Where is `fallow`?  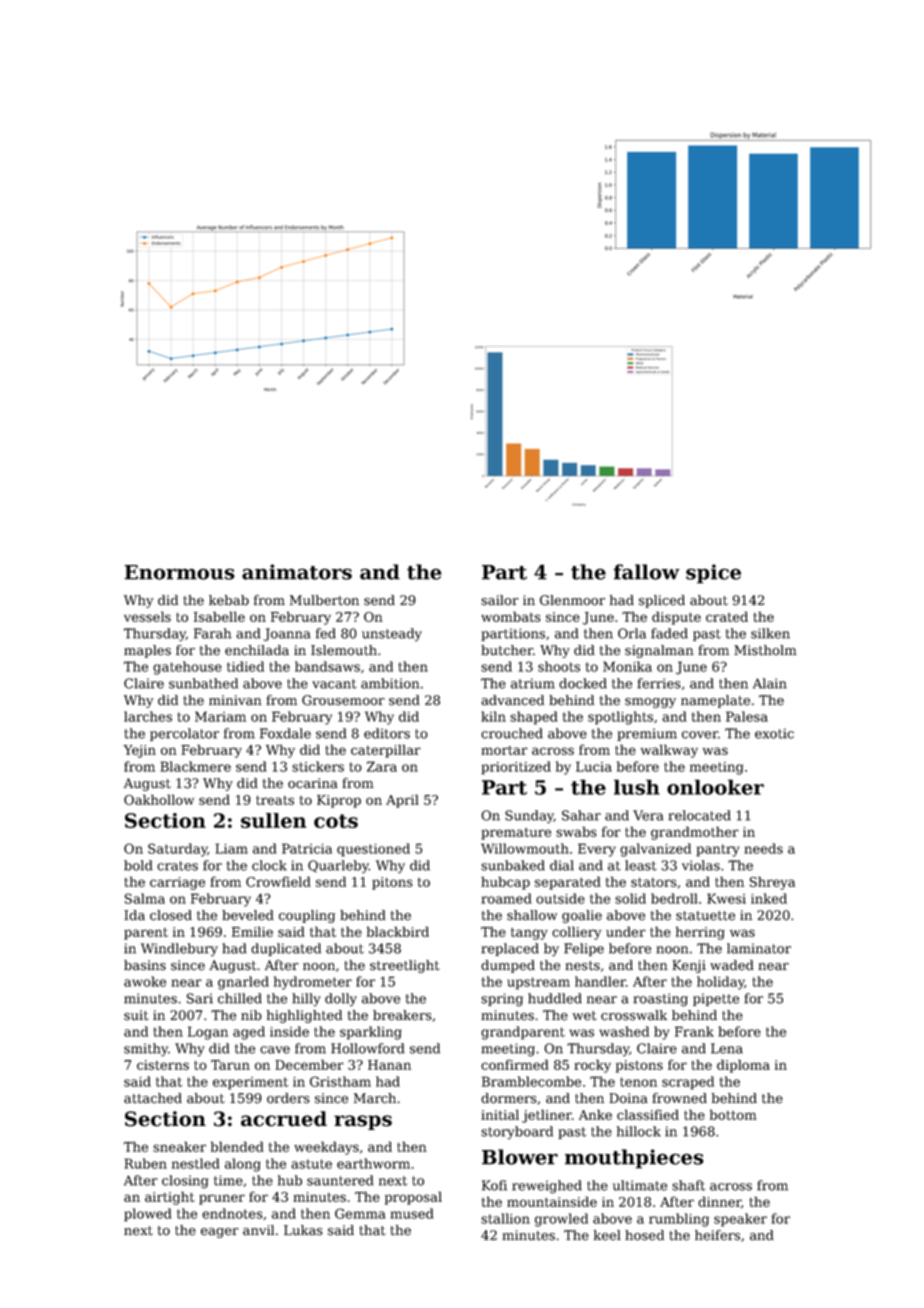
fallow is located at coordinates (646, 572).
